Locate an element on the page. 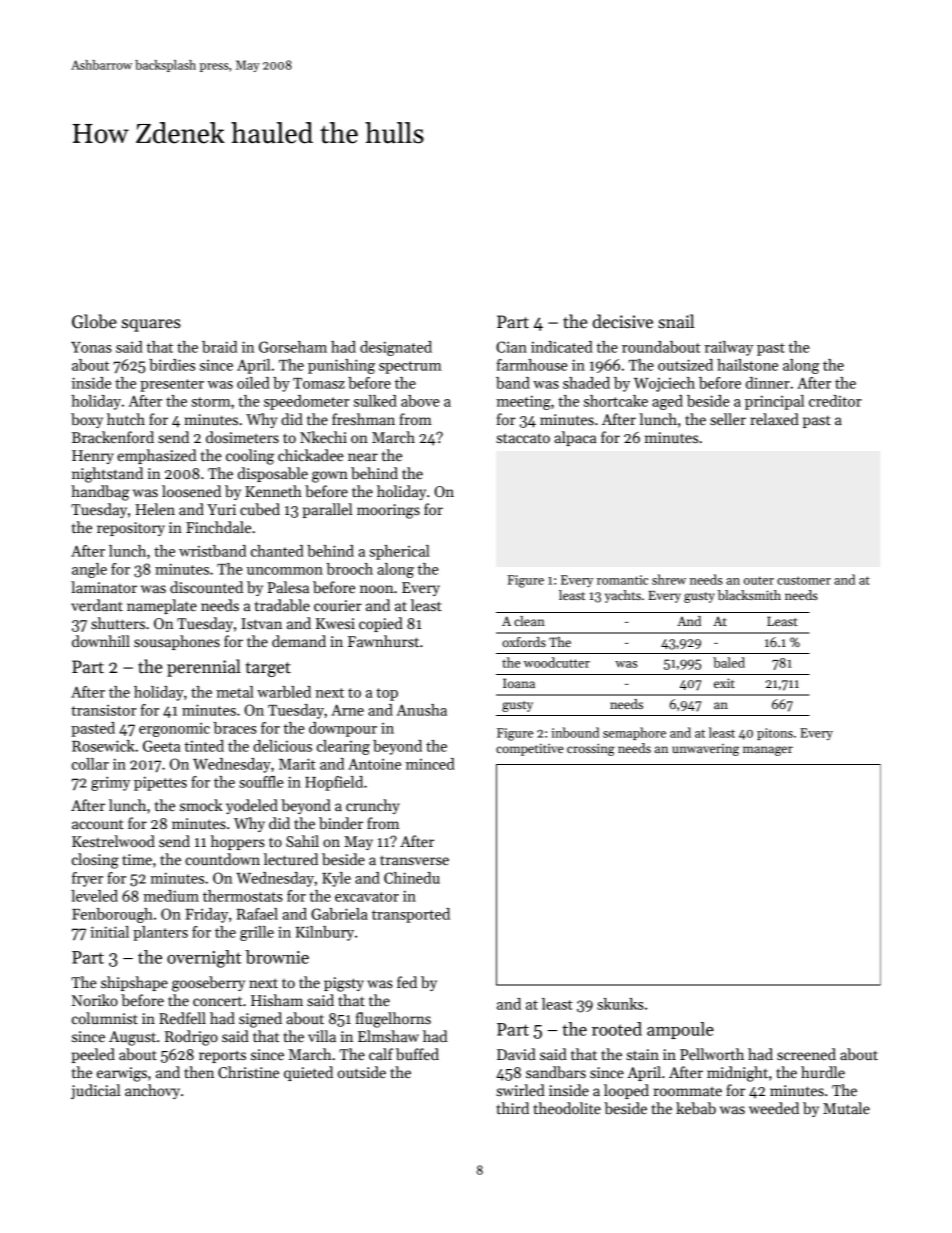 The height and width of the page is (1233, 952). oxfords is located at coordinates (524, 642).
